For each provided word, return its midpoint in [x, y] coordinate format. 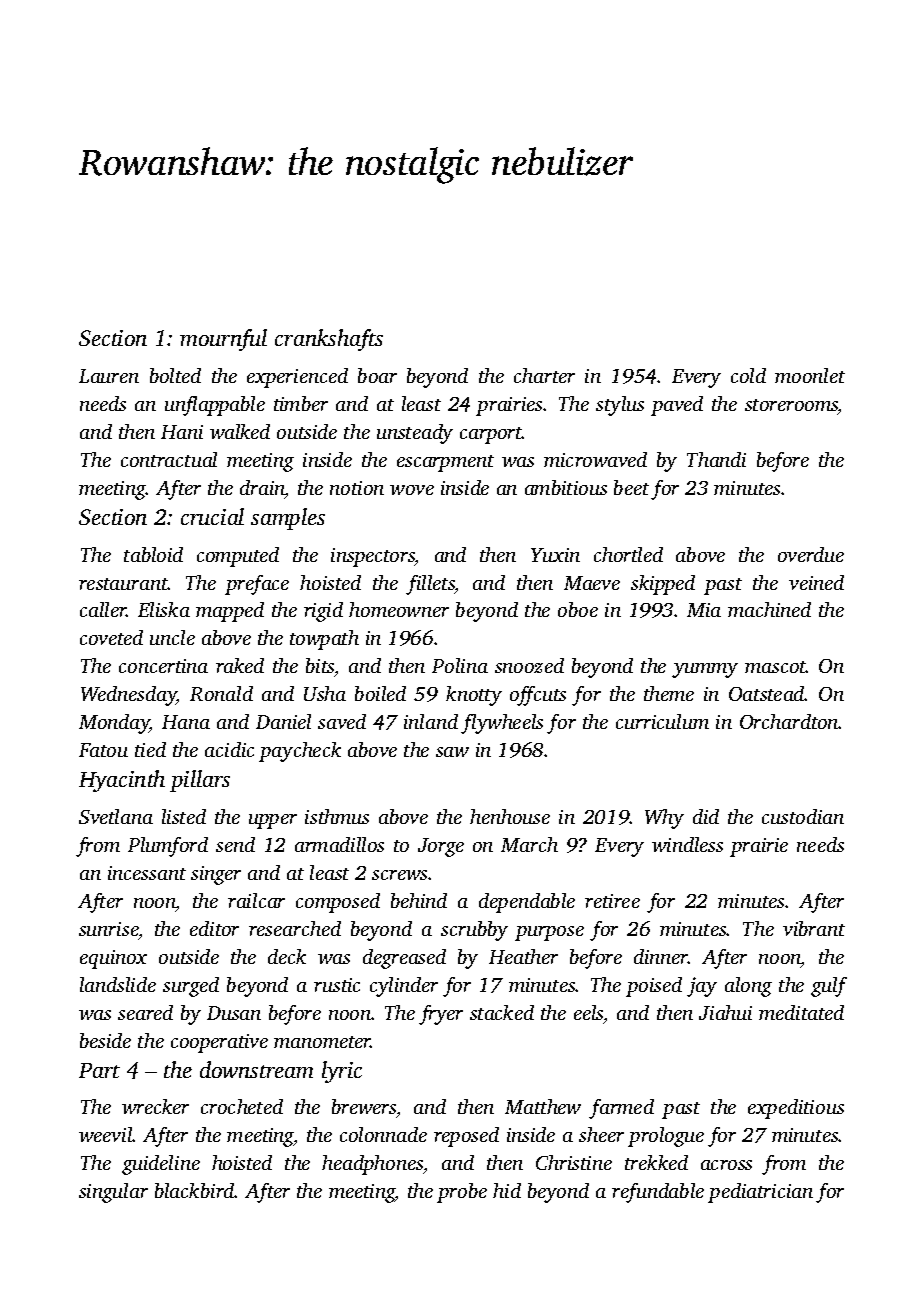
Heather [523, 956]
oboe [578, 609]
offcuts [538, 696]
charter [544, 375]
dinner [661, 956]
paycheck [300, 752]
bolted [175, 375]
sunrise [108, 929]
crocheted [242, 1106]
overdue [811, 554]
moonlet [810, 375]
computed [238, 557]
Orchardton [789, 721]
